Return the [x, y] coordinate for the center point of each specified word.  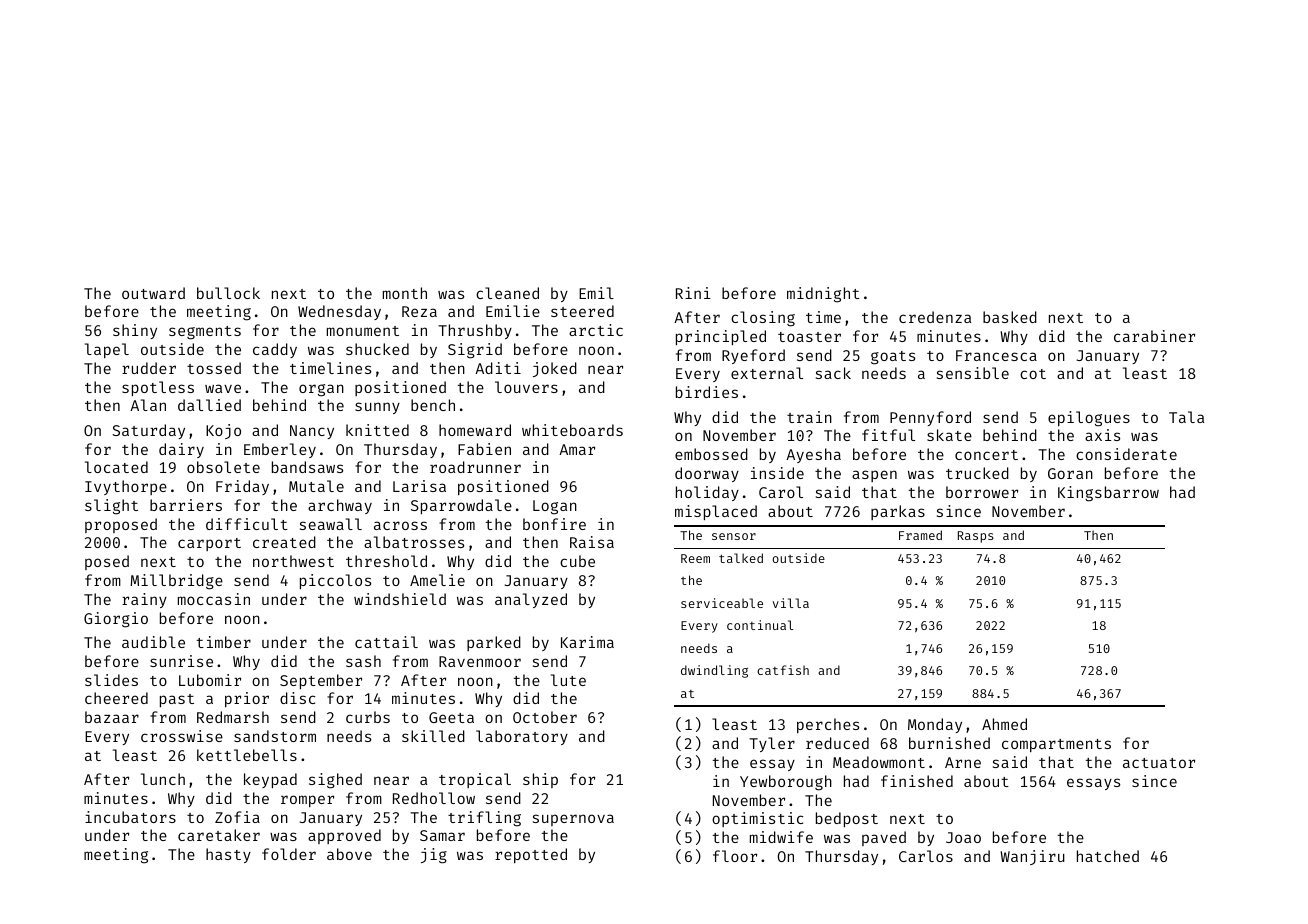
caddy [275, 350]
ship [540, 780]
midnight [823, 295]
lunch [163, 779]
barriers [186, 505]
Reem [695, 558]
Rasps [976, 537]
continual [760, 625]
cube [577, 561]
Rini [693, 293]
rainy [144, 600]
